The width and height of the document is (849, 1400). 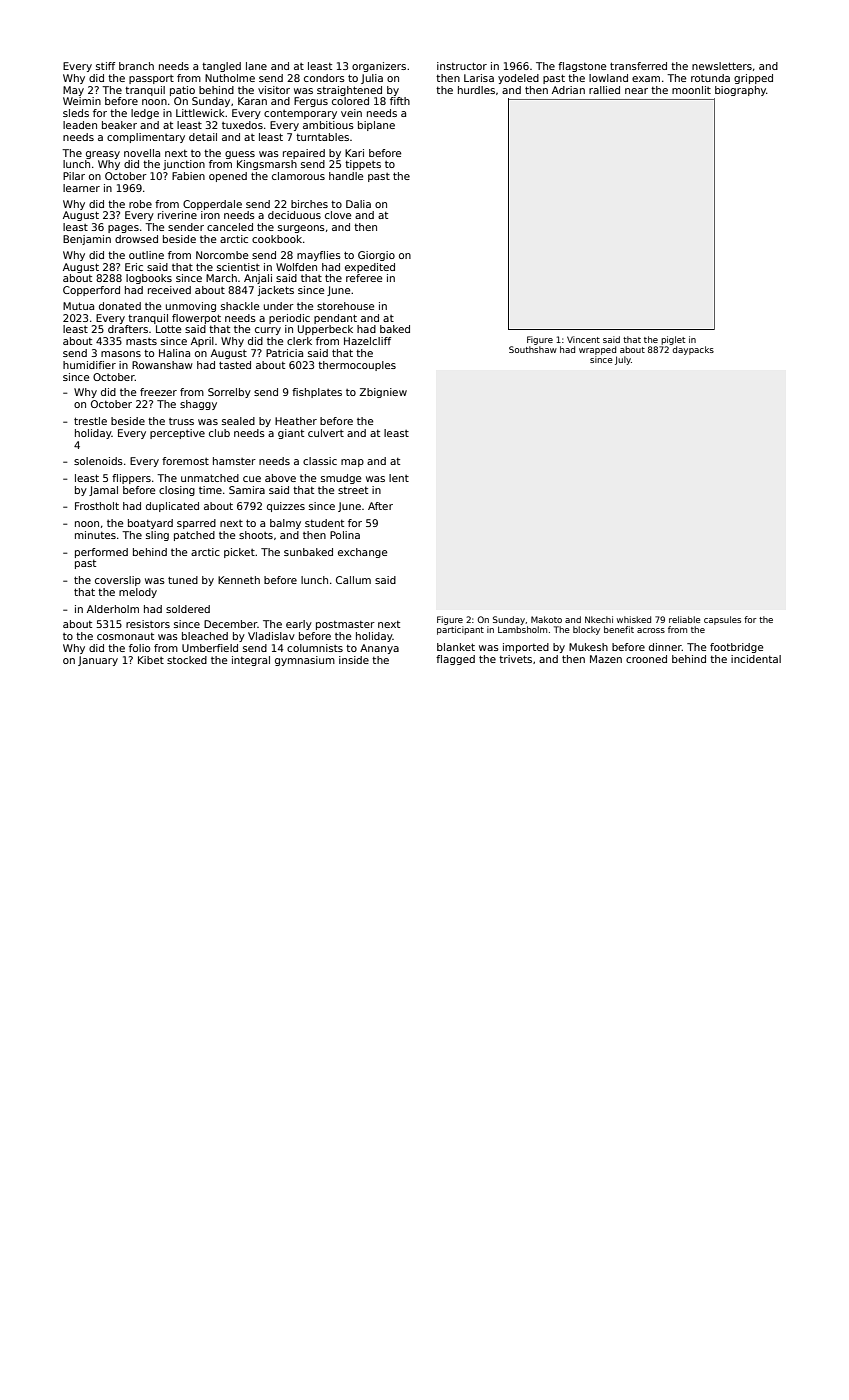 What do you see at coordinates (623, 360) in the document?
I see `July` at bounding box center [623, 360].
